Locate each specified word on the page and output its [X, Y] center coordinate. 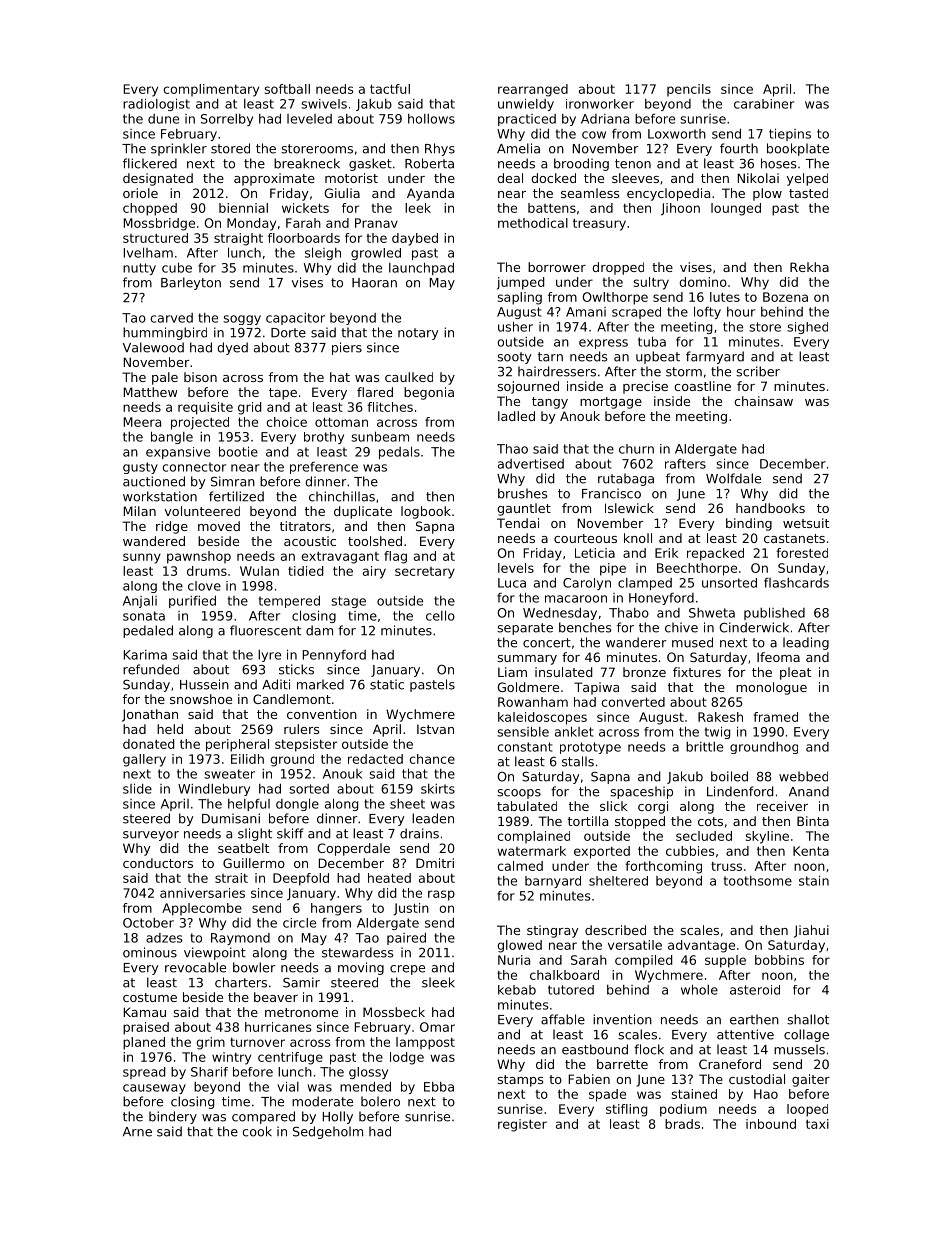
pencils [689, 90]
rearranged [533, 90]
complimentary [211, 90]
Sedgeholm [328, 1132]
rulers [301, 729]
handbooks [770, 508]
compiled [643, 961]
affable [563, 1019]
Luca [512, 583]
